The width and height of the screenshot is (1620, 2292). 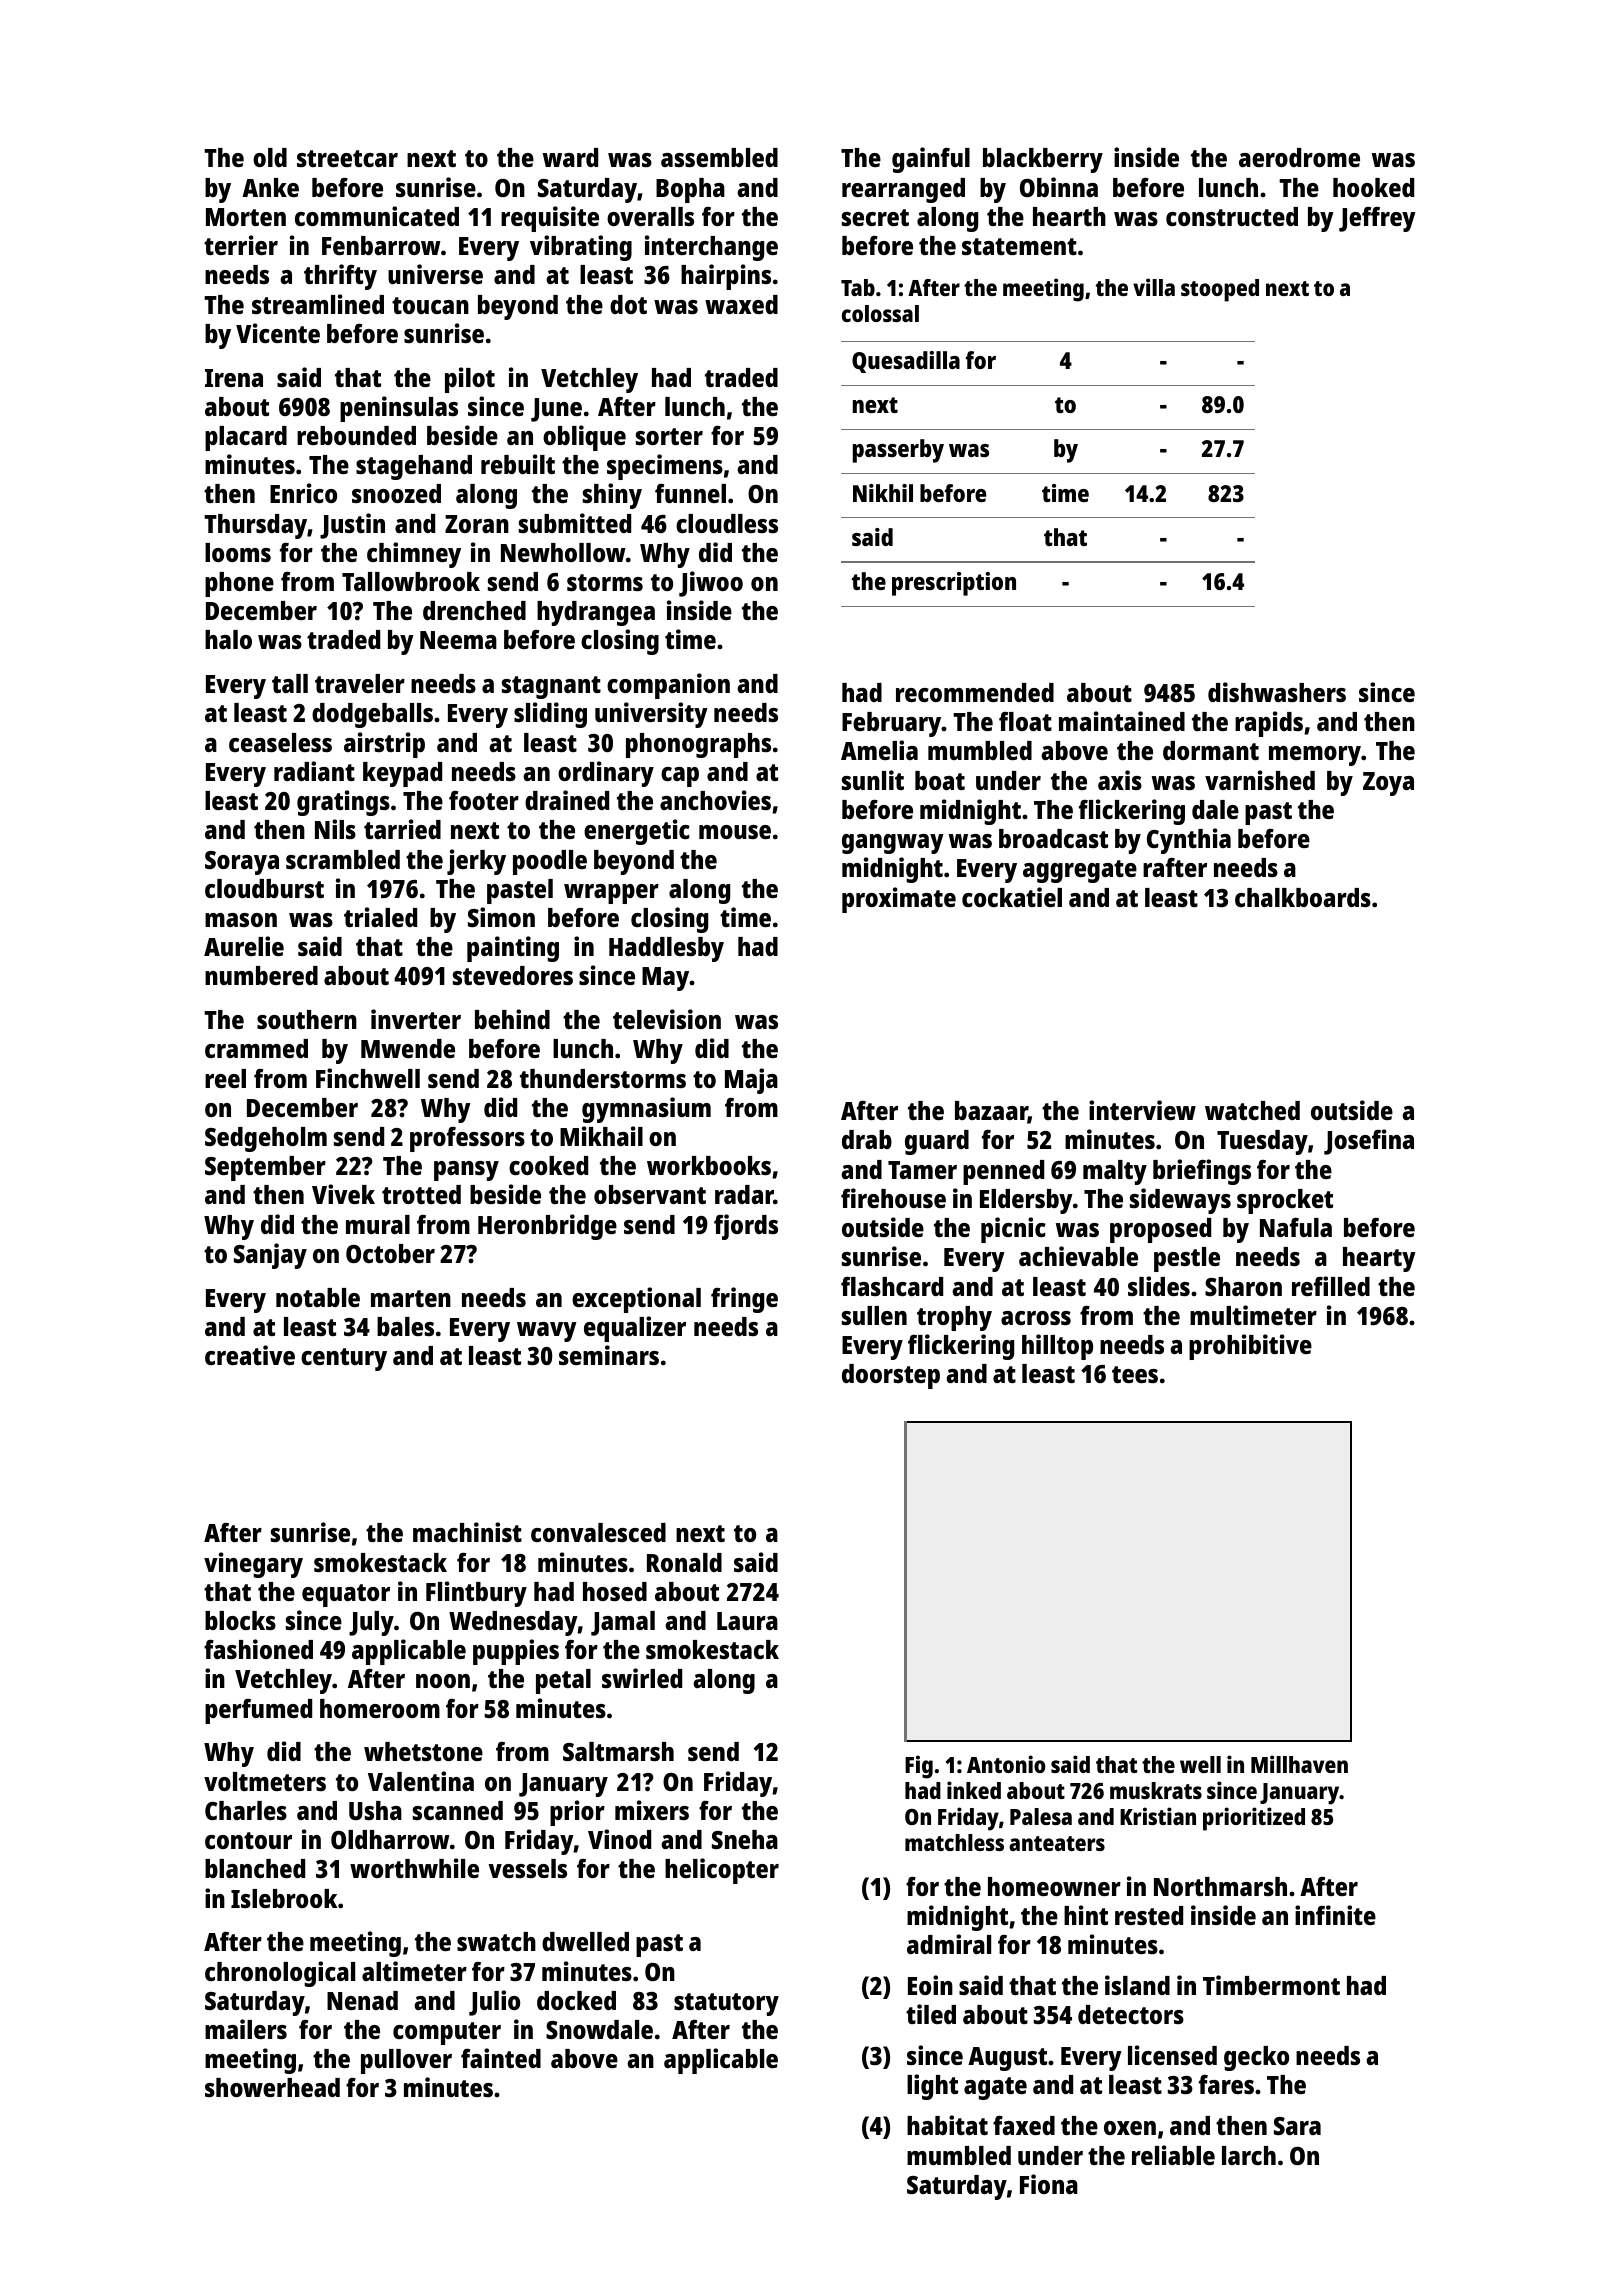 I want to click on Charles, so click(x=246, y=1810).
